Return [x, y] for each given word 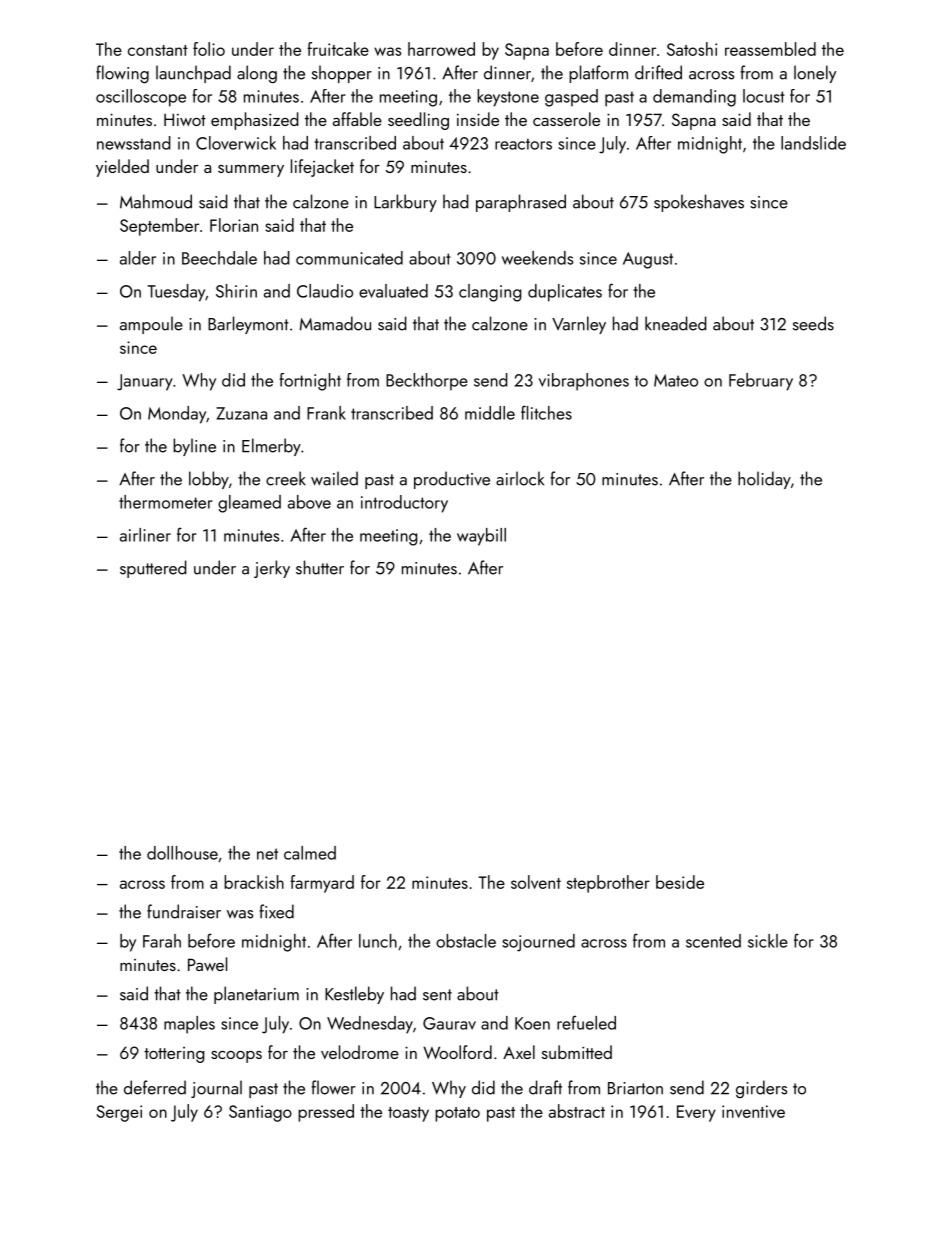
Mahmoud [156, 201]
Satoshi [692, 49]
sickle [768, 941]
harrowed [441, 49]
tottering [174, 1055]
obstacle [466, 941]
